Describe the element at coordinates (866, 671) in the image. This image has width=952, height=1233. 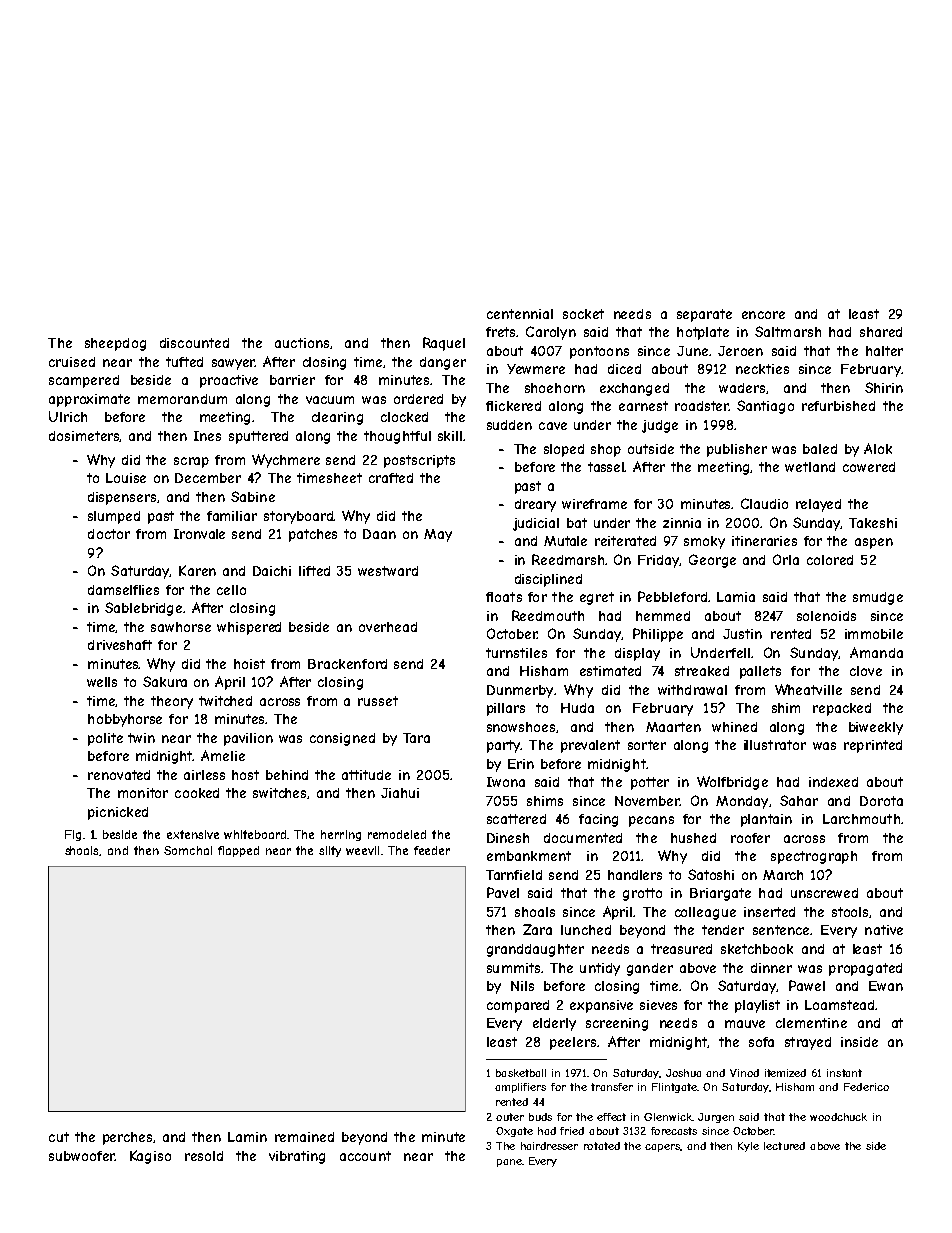
I see `clove` at that location.
